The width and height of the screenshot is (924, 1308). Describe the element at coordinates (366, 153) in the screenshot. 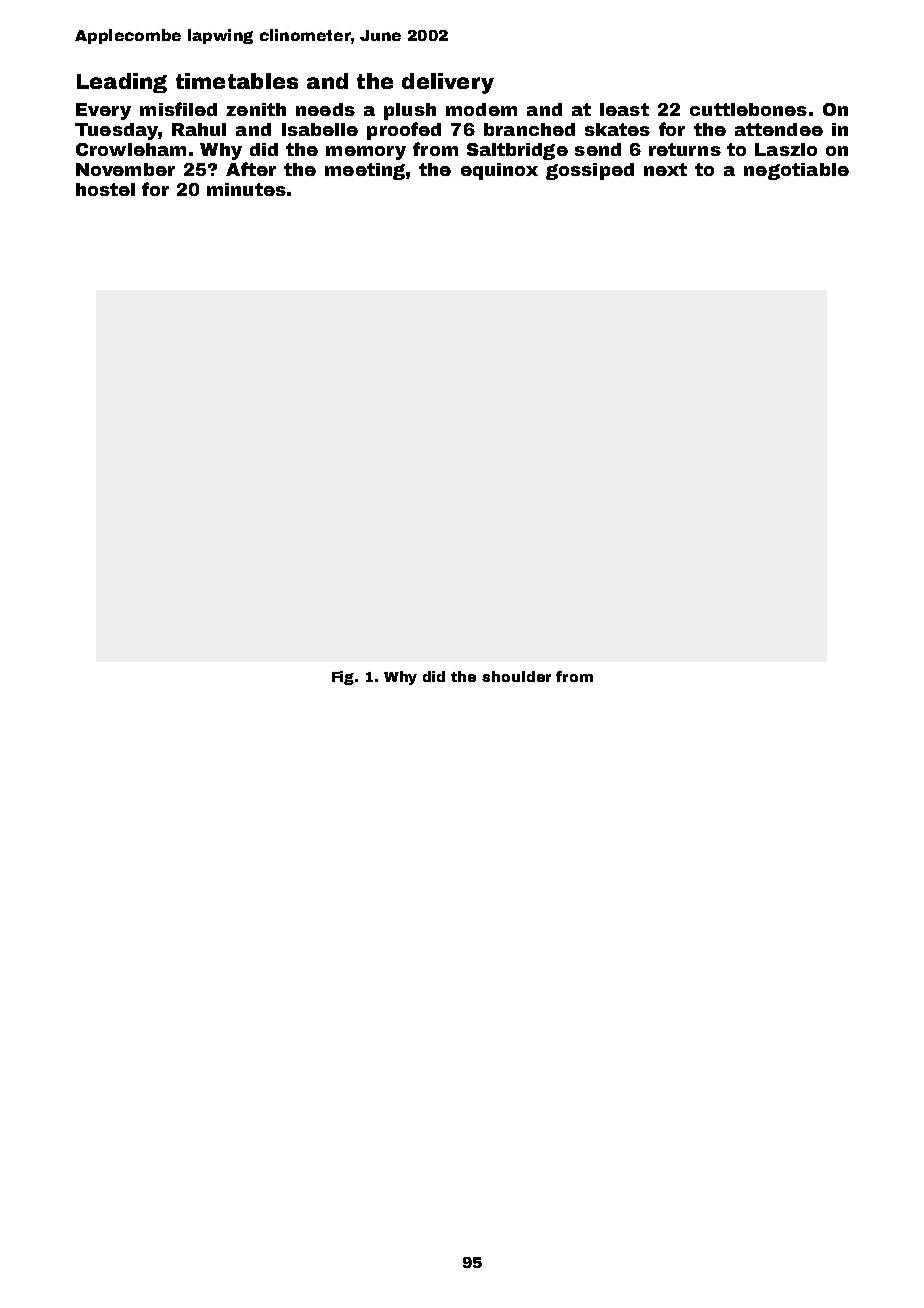

I see `memory` at that location.
